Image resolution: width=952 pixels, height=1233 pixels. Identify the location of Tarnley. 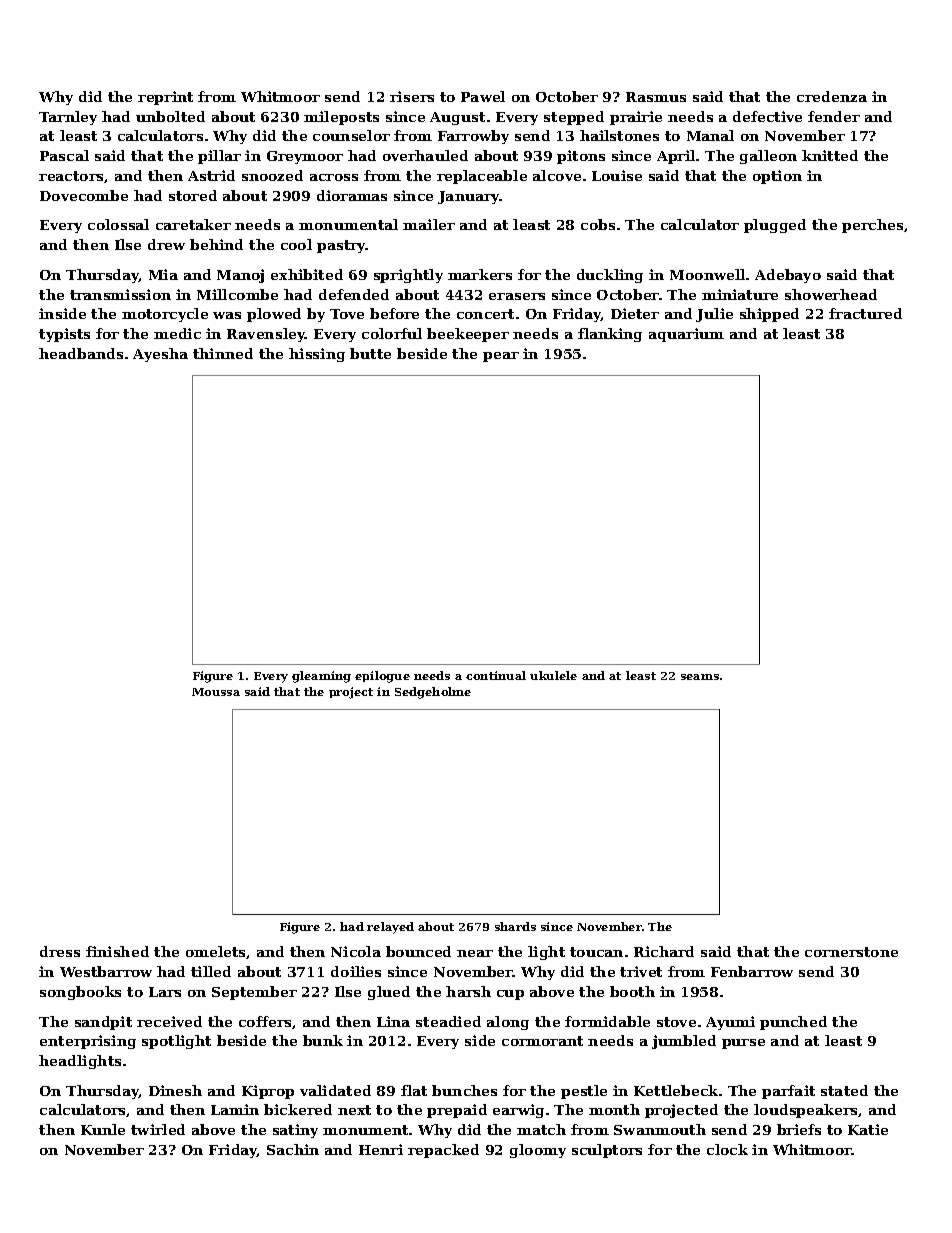
(68, 118).
